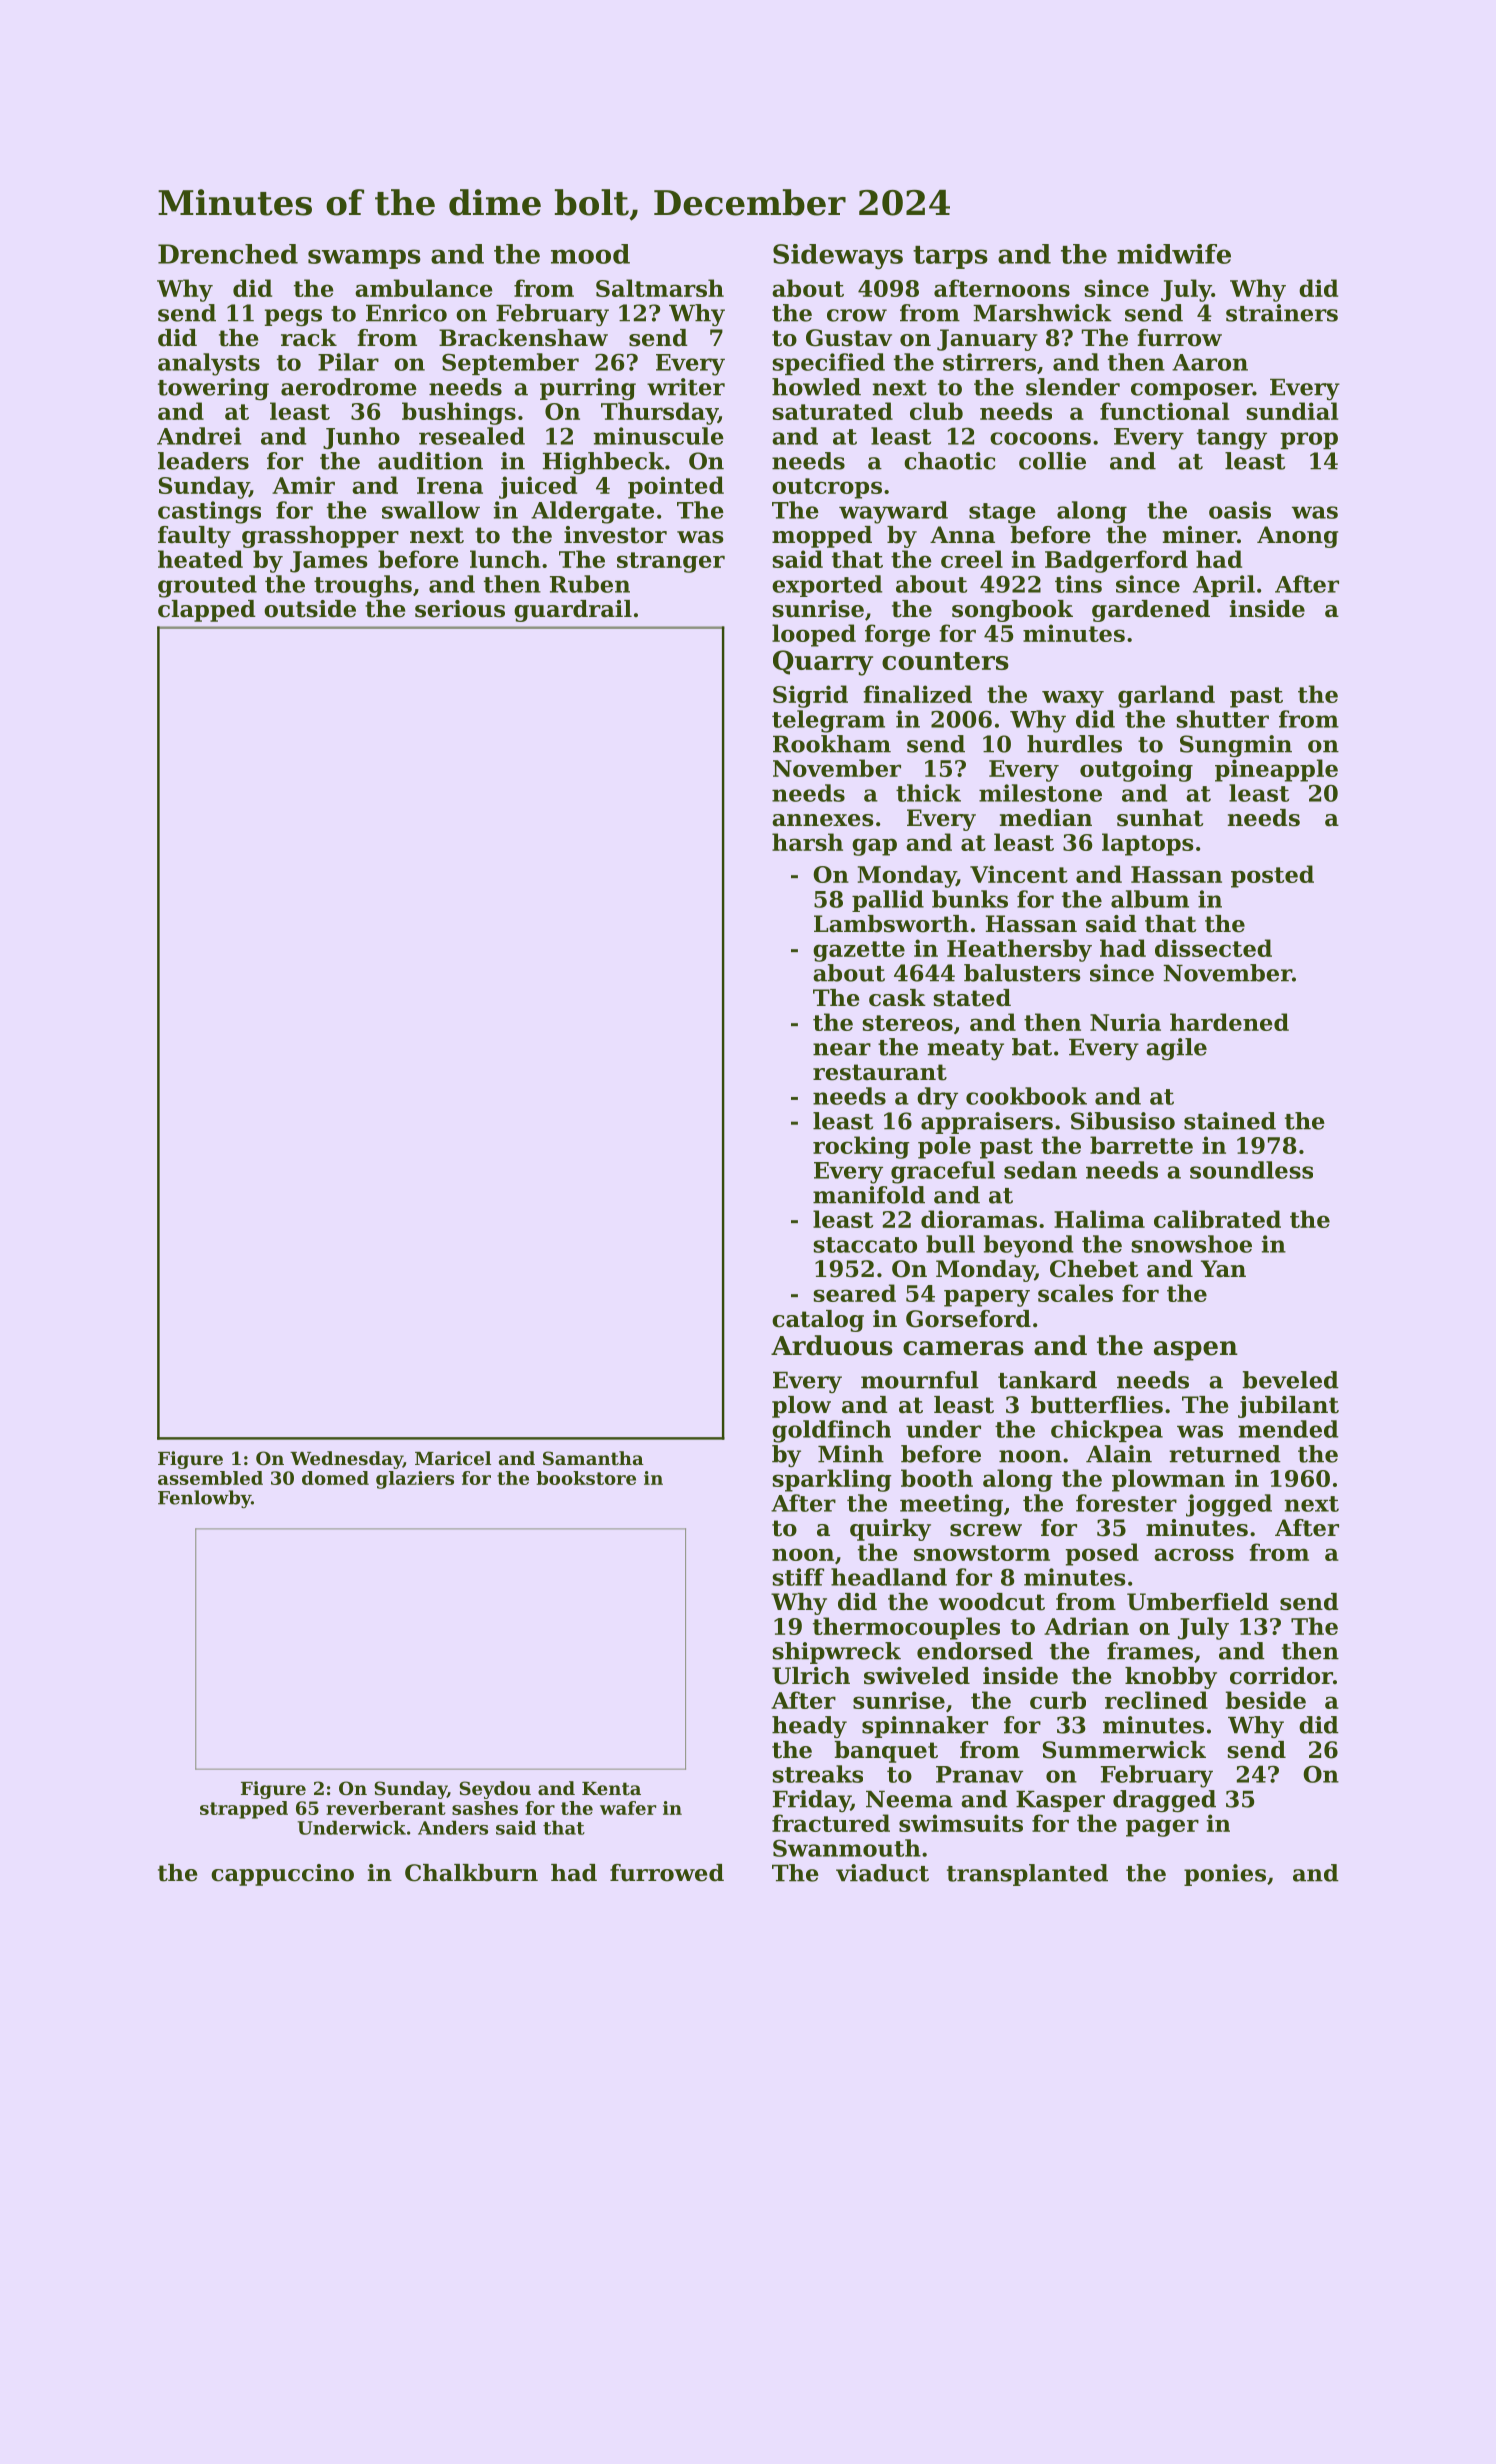  What do you see at coordinates (660, 288) in the screenshot?
I see `Saltmarsh` at bounding box center [660, 288].
